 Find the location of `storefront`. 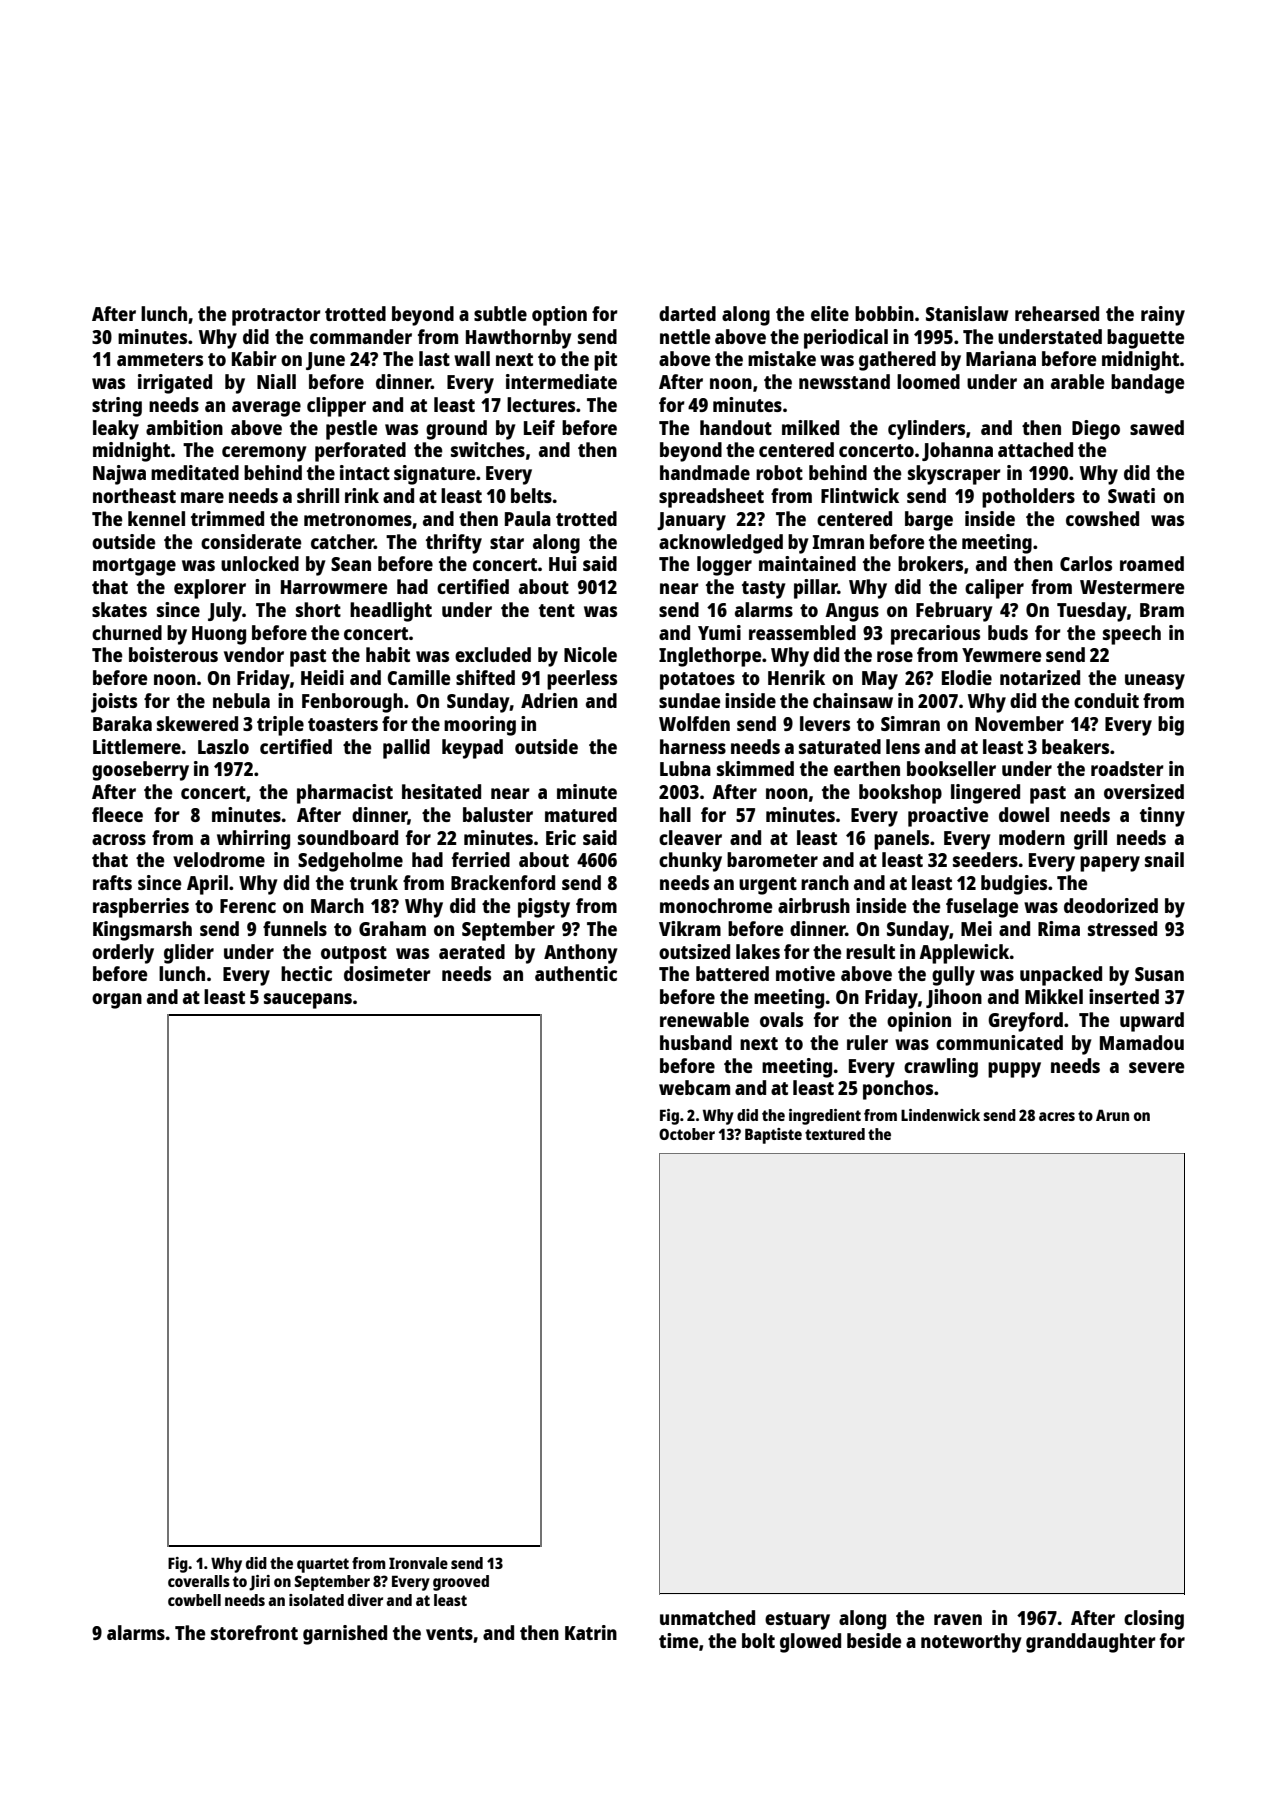

storefront is located at coordinates (254, 1632).
